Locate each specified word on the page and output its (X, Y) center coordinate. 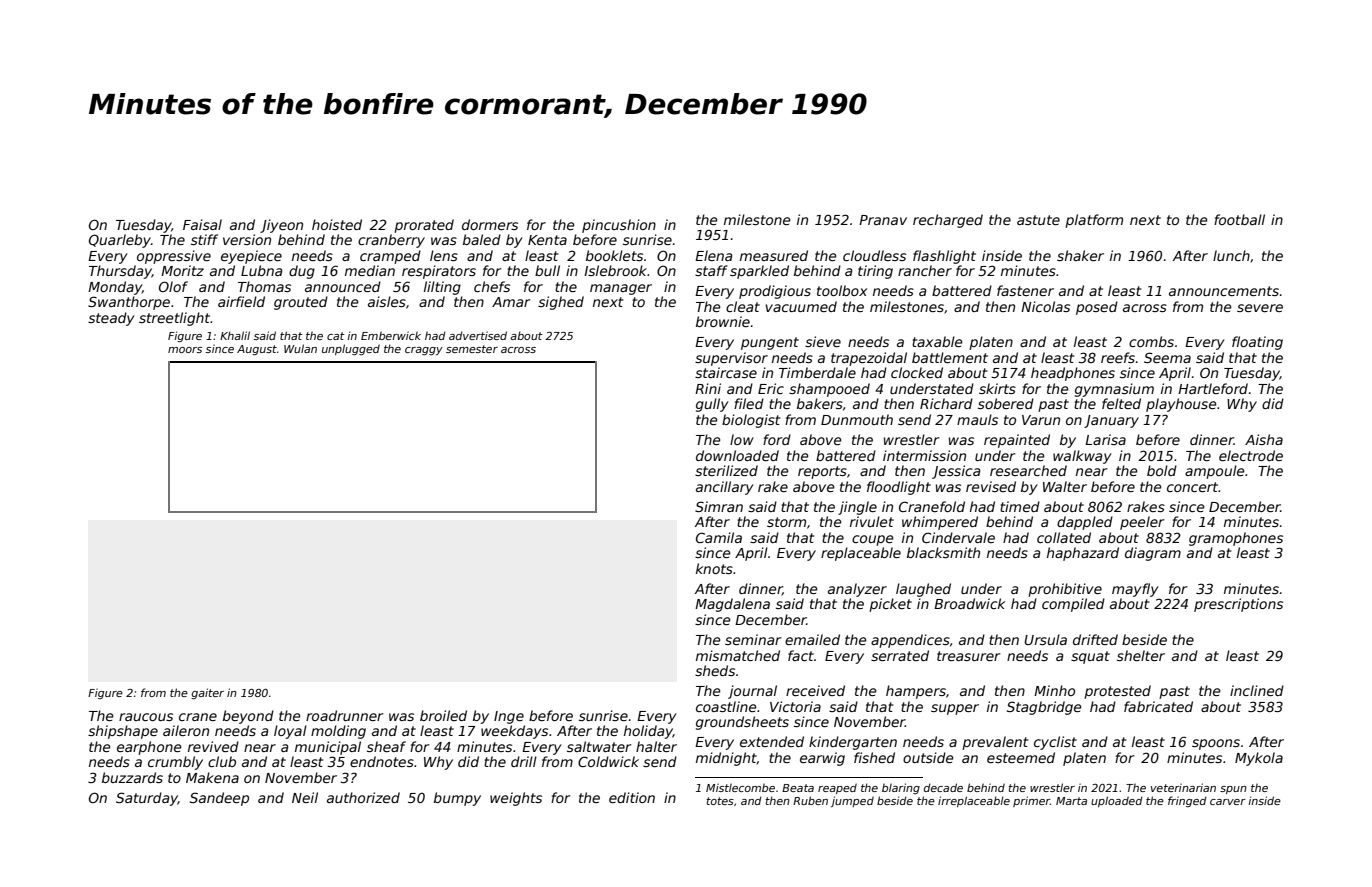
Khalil (235, 335)
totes (720, 801)
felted (1121, 403)
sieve (823, 341)
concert (1193, 487)
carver (1228, 802)
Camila (719, 537)
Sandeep (219, 799)
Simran (719, 506)
